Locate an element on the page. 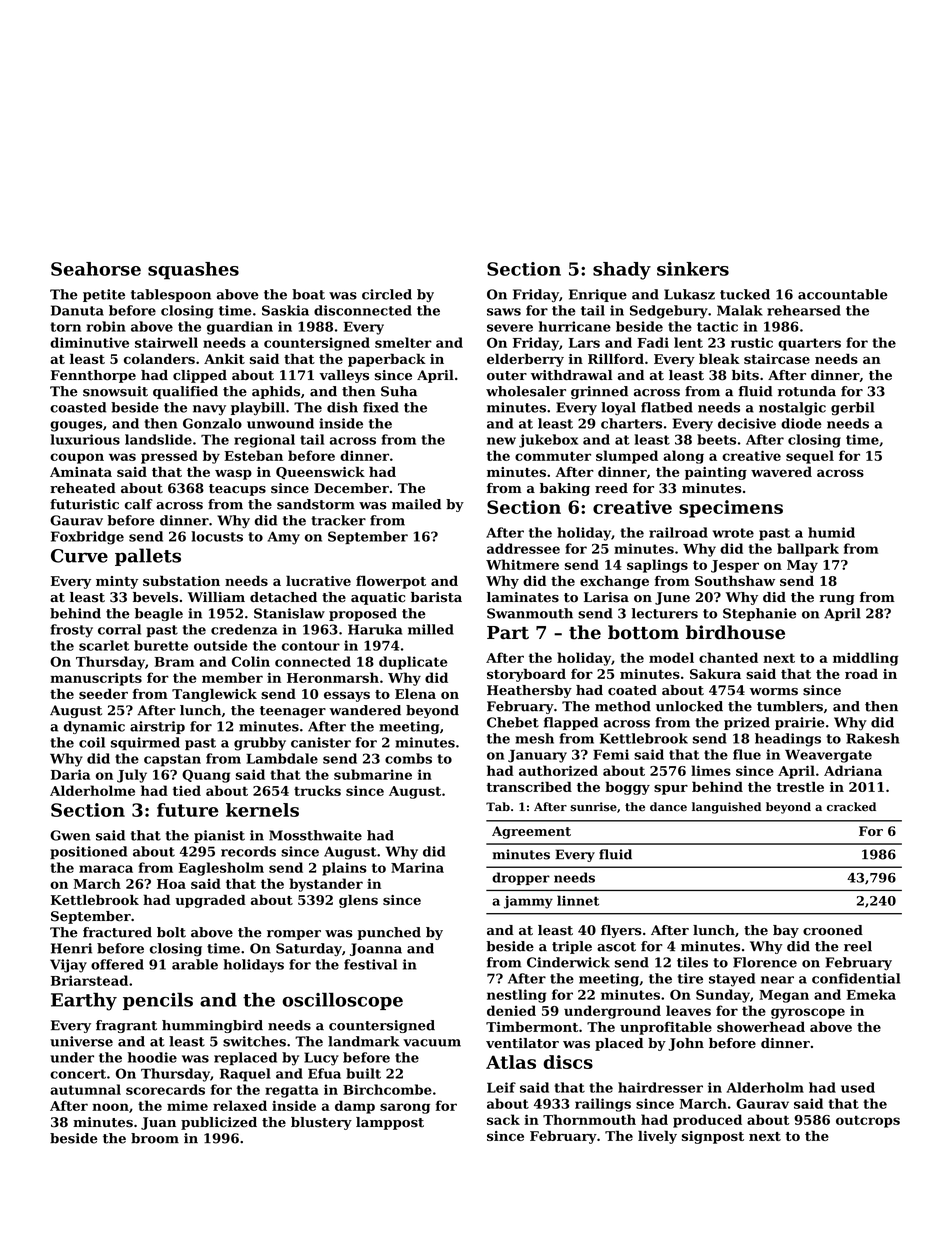 The width and height of the page is (952, 1233). saws is located at coordinates (504, 312).
